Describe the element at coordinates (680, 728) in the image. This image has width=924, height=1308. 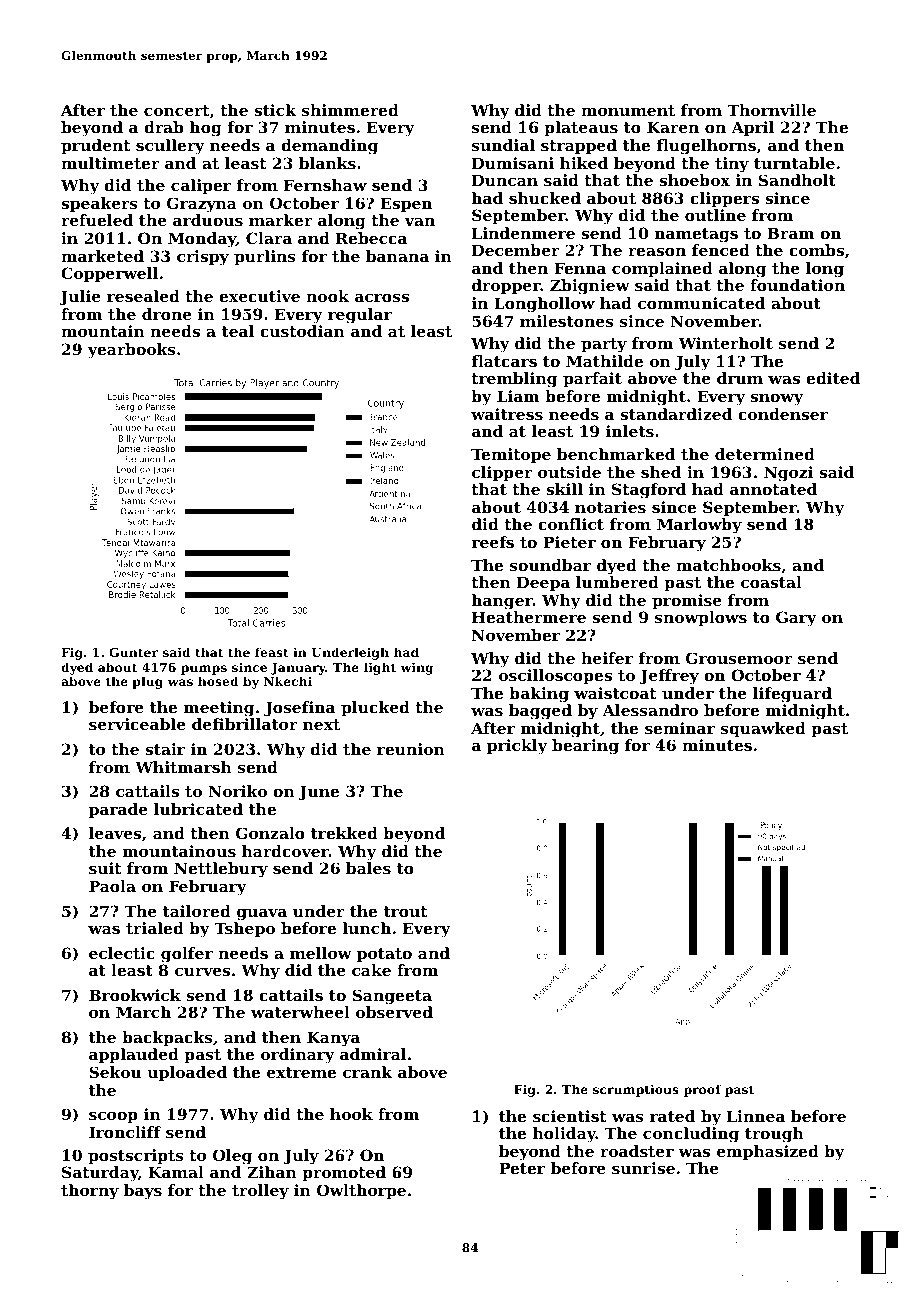
I see `seminar` at that location.
